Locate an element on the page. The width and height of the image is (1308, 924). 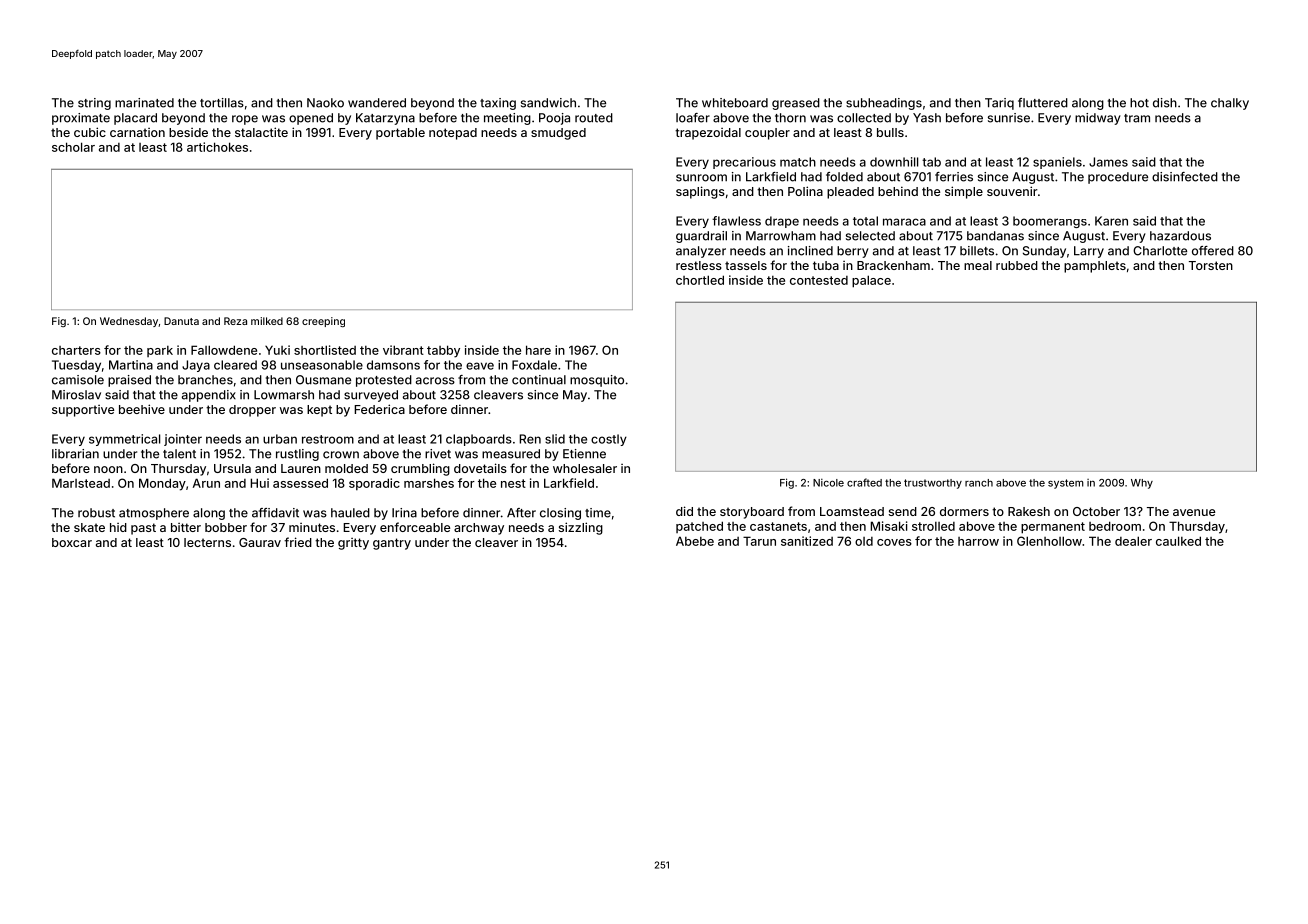
scholar is located at coordinates (73, 147).
